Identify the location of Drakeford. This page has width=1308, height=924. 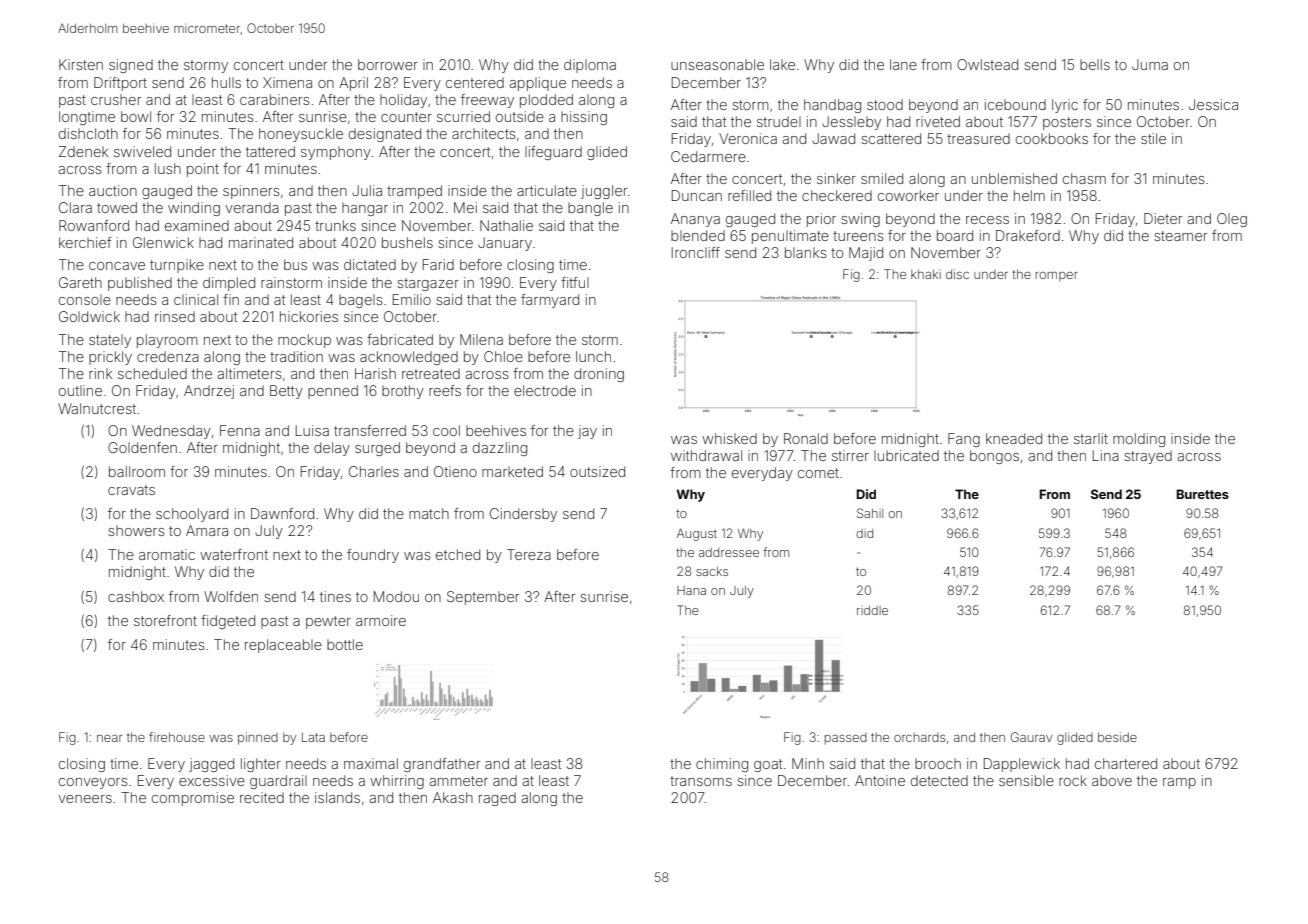
(1028, 235).
